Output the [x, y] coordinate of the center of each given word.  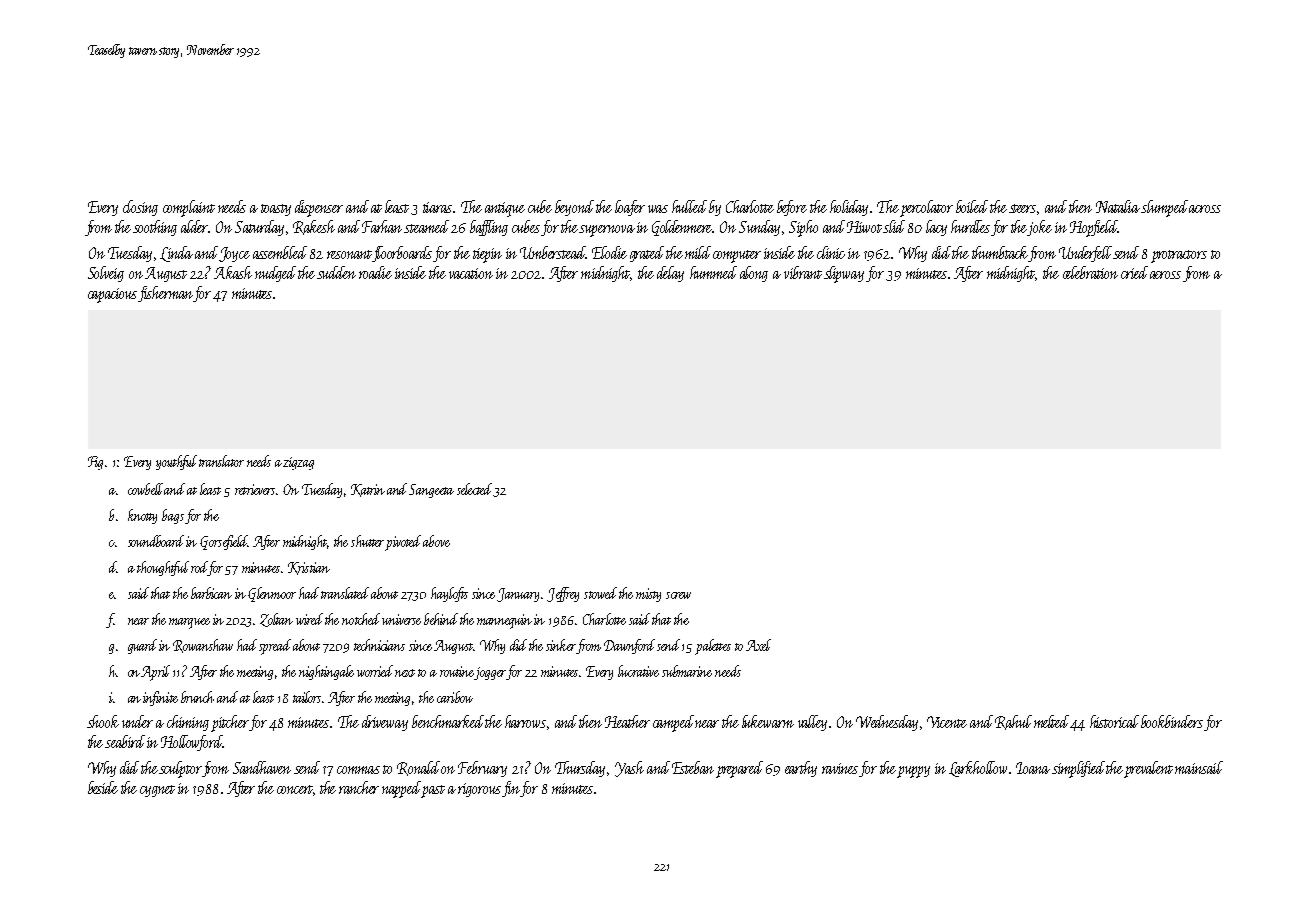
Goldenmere [682, 228]
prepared [739, 769]
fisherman [165, 294]
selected [474, 489]
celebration [1090, 272]
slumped [1164, 208]
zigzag [299, 463]
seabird [125, 741]
